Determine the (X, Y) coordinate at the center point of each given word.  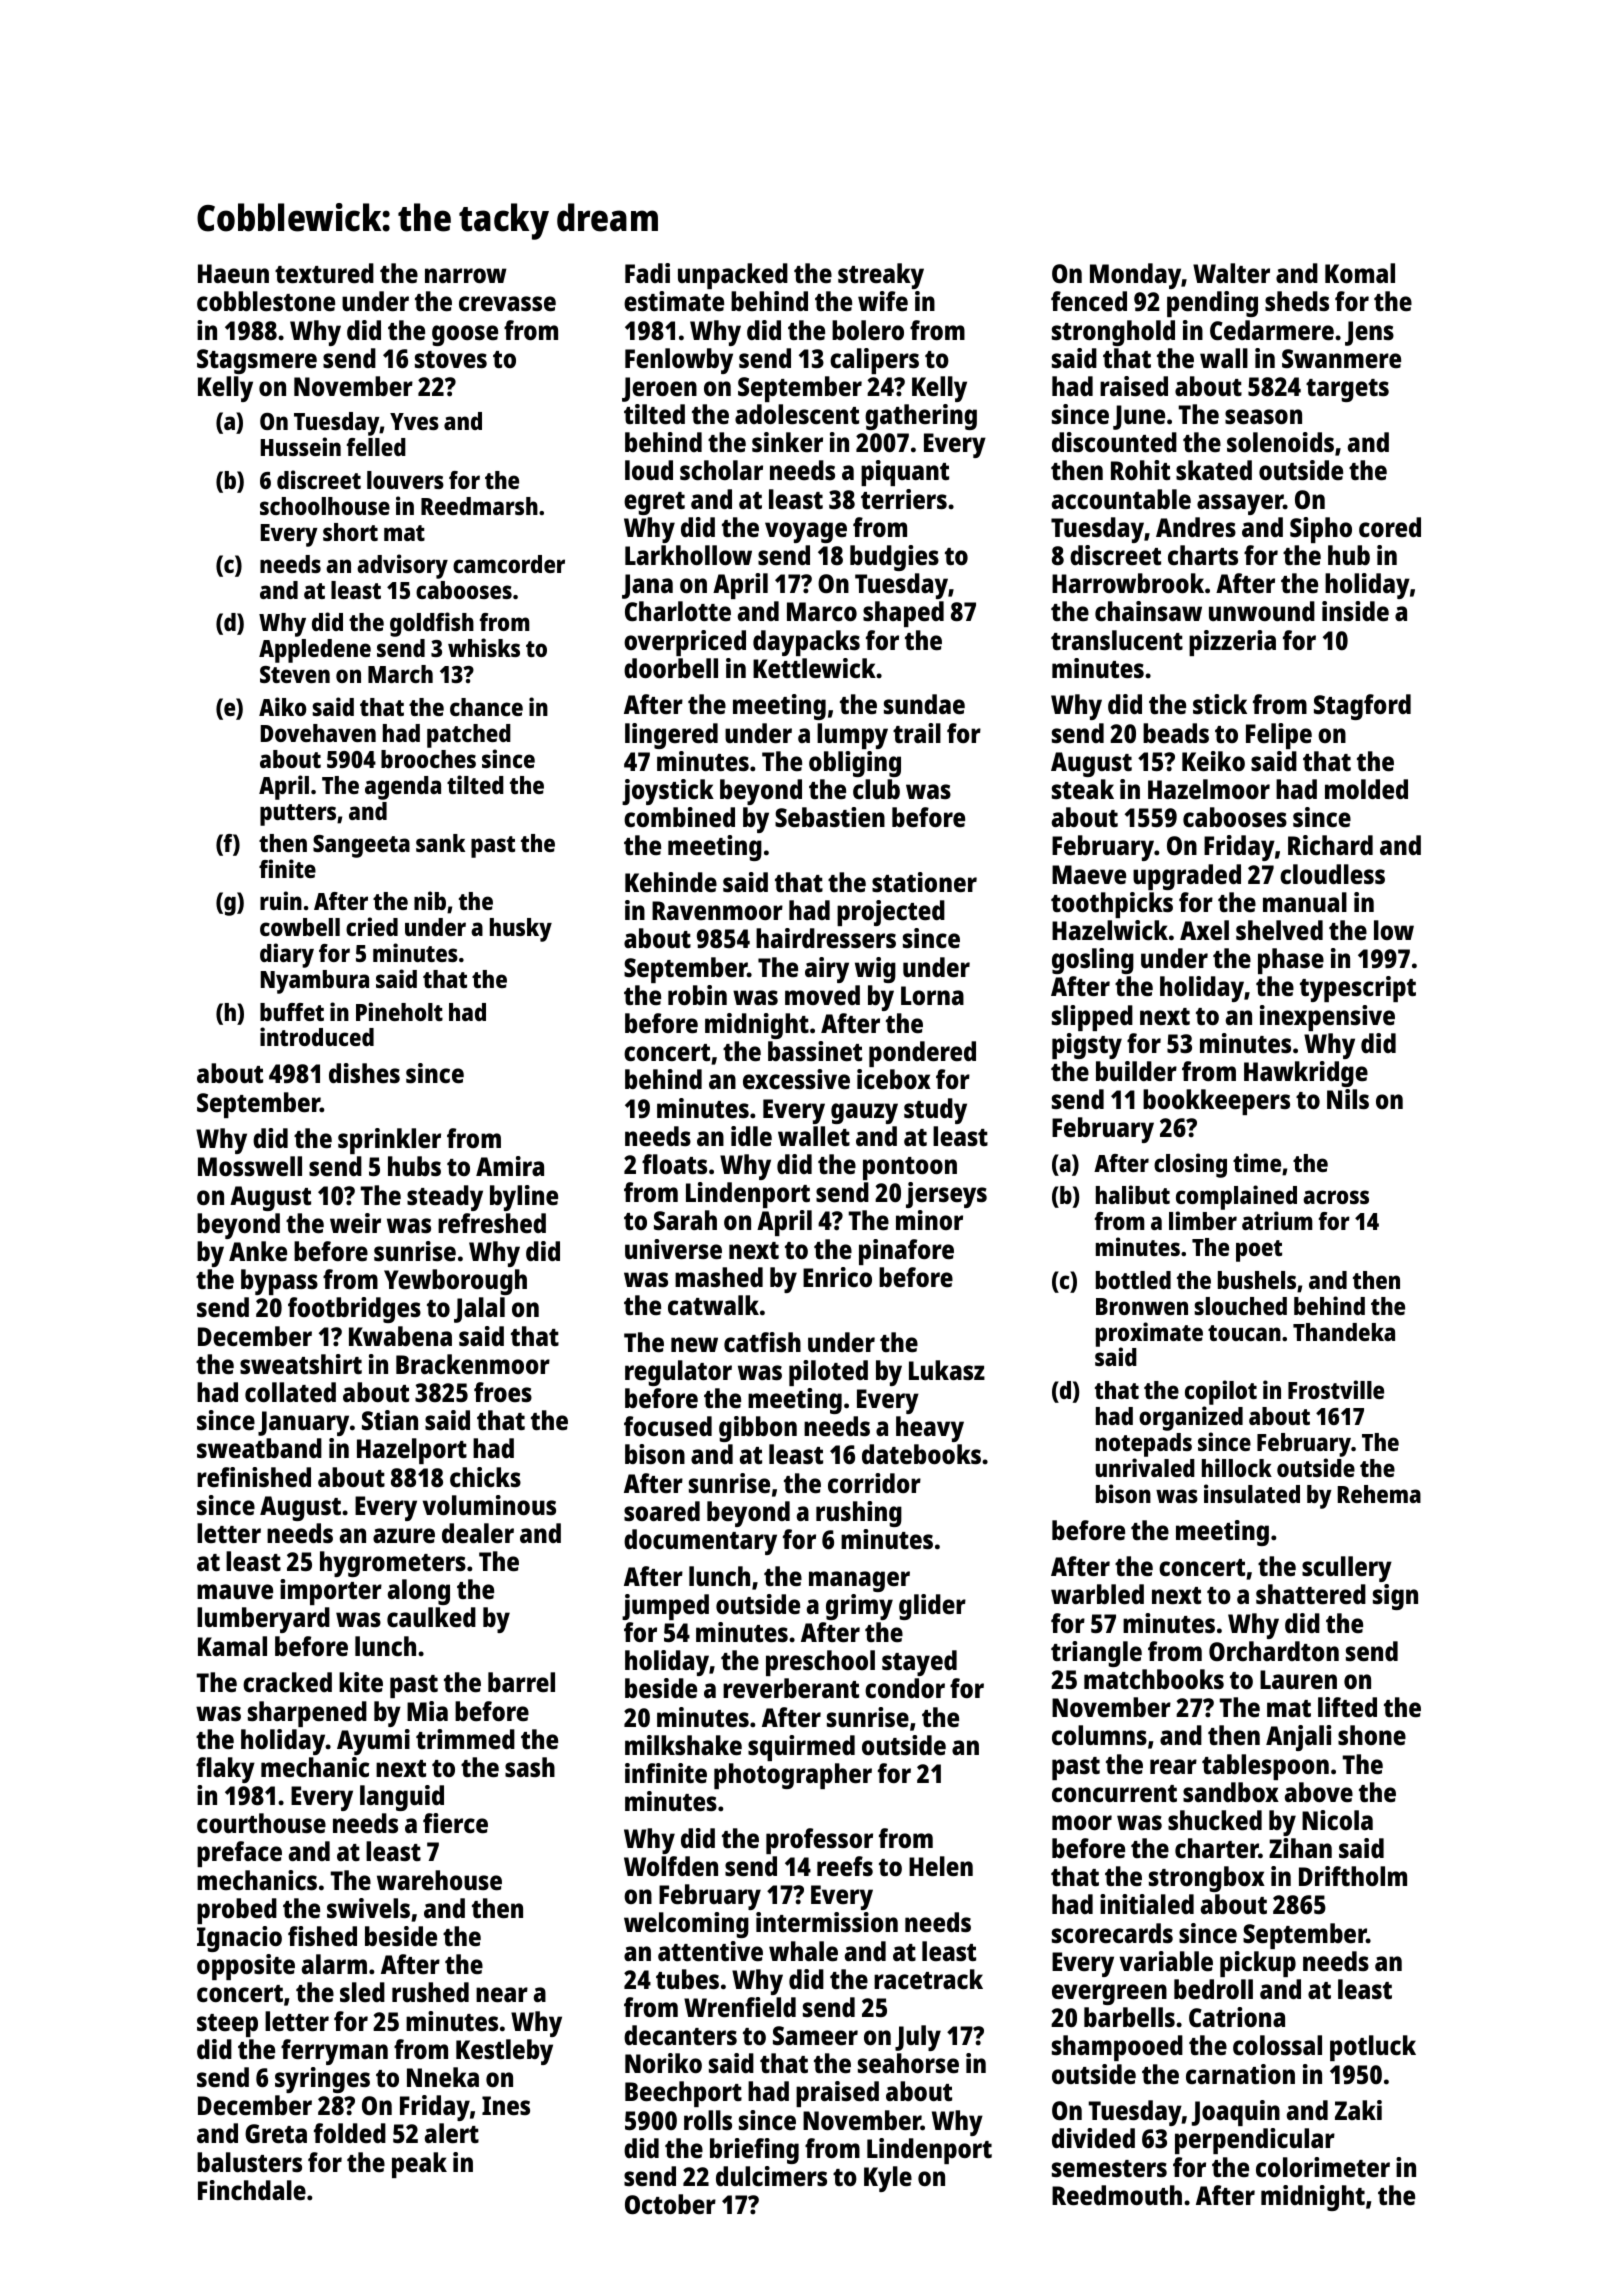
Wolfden (671, 1866)
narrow (466, 275)
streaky (881, 276)
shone (1372, 1735)
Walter (1231, 273)
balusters (249, 2162)
